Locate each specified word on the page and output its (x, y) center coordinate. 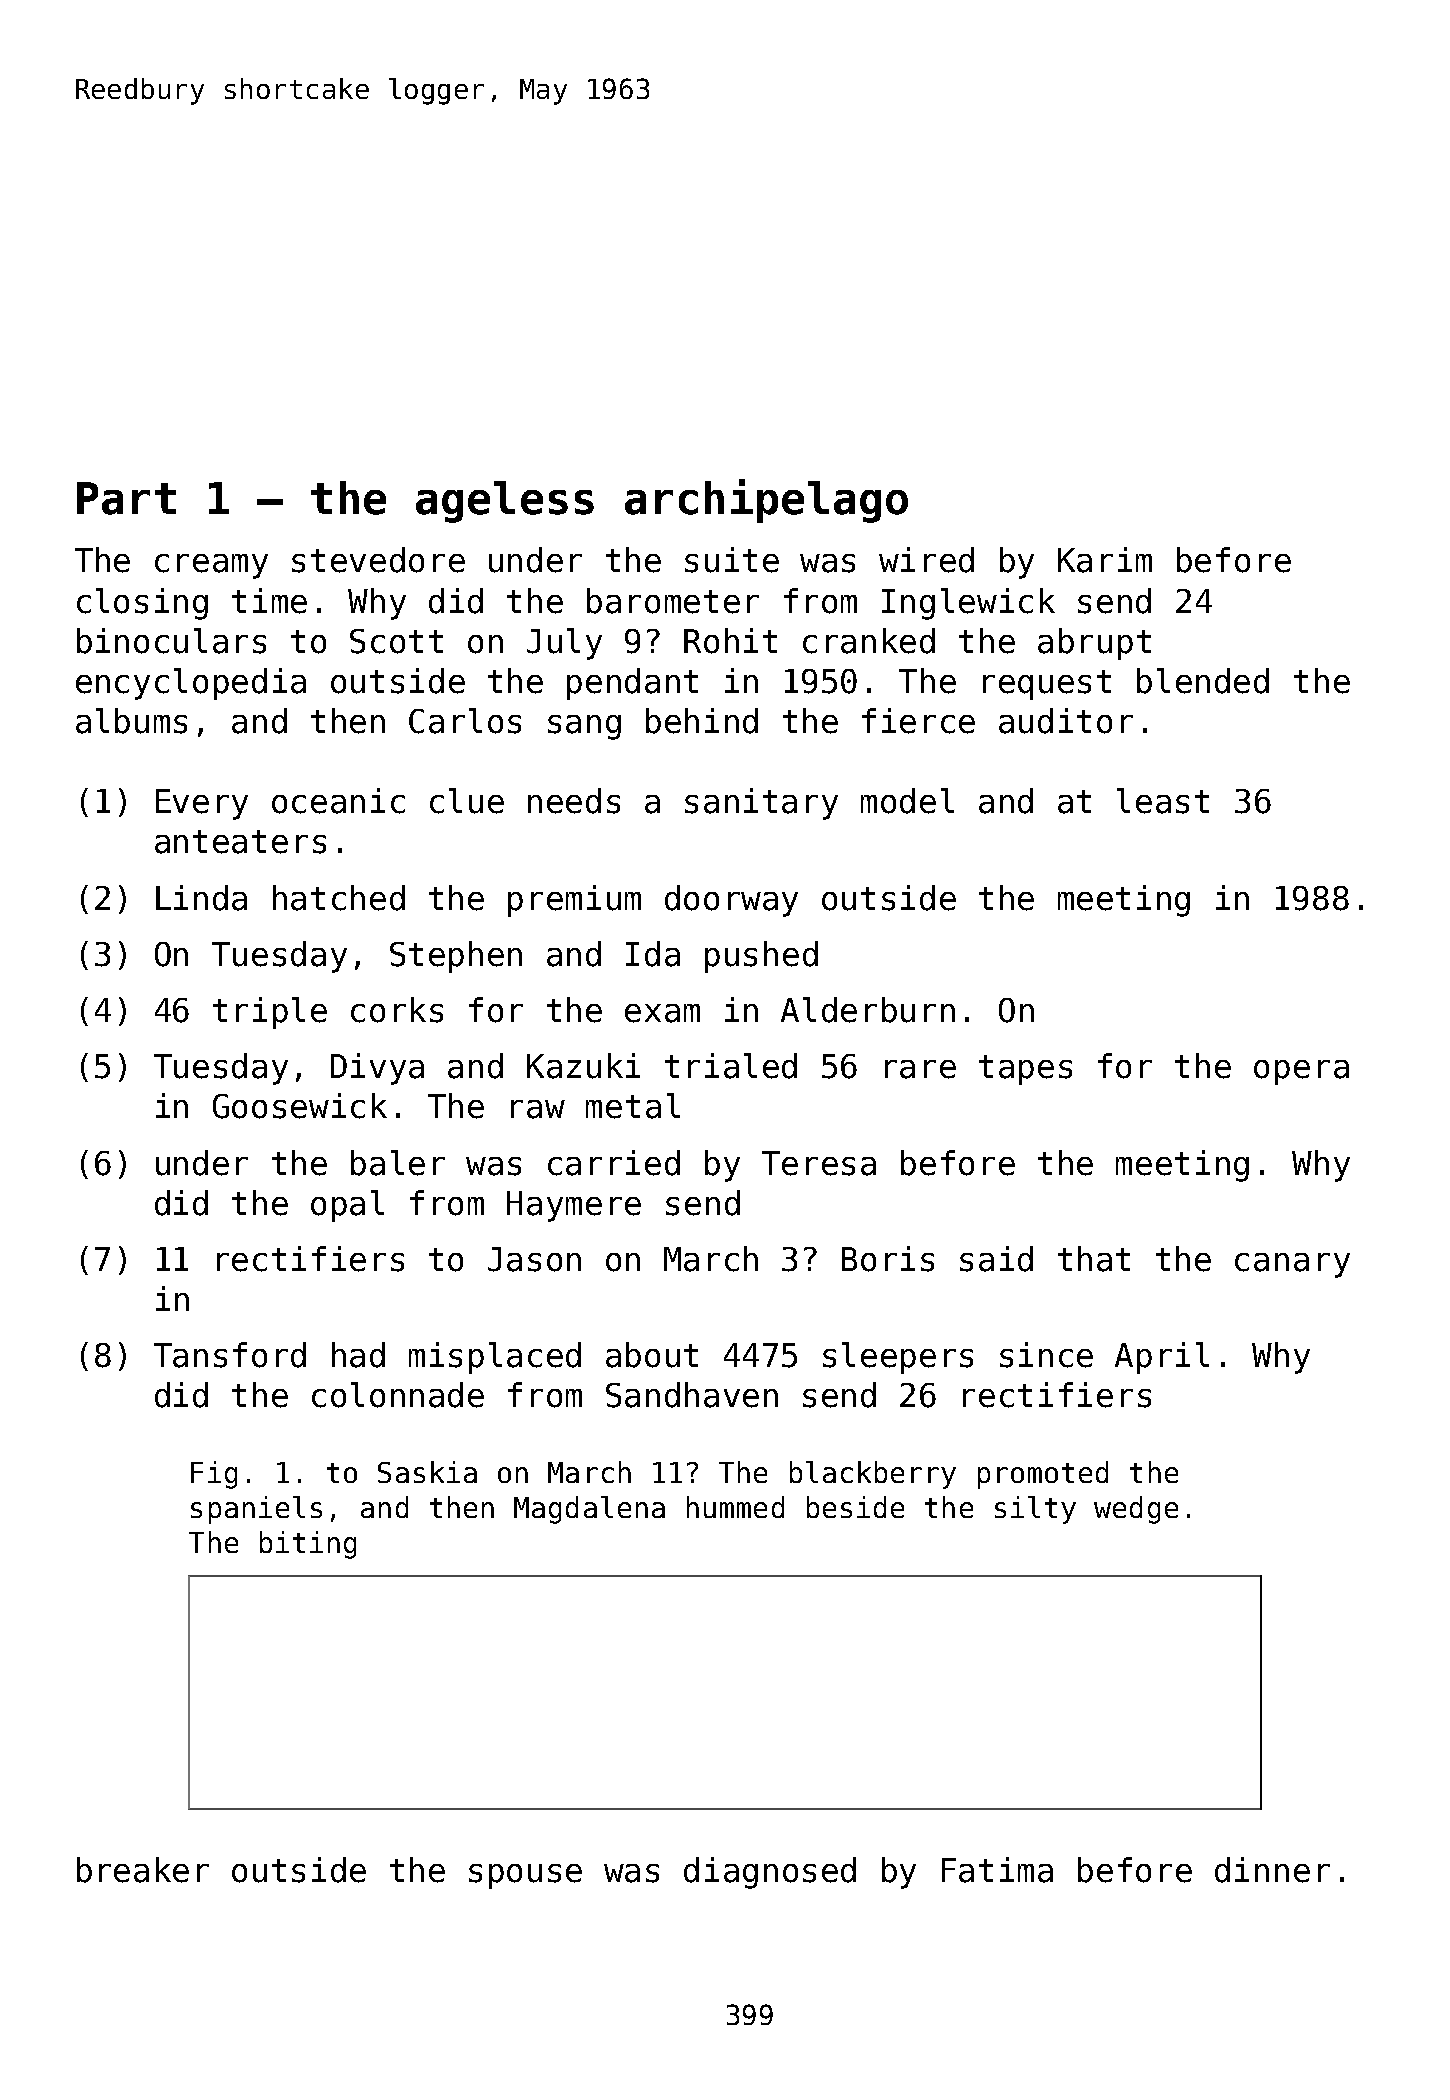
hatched (339, 898)
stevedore (378, 560)
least (1163, 801)
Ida (653, 954)
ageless (505, 502)
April (1162, 1358)
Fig (214, 1475)
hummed (735, 1507)
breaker (143, 1870)
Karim (1105, 560)
